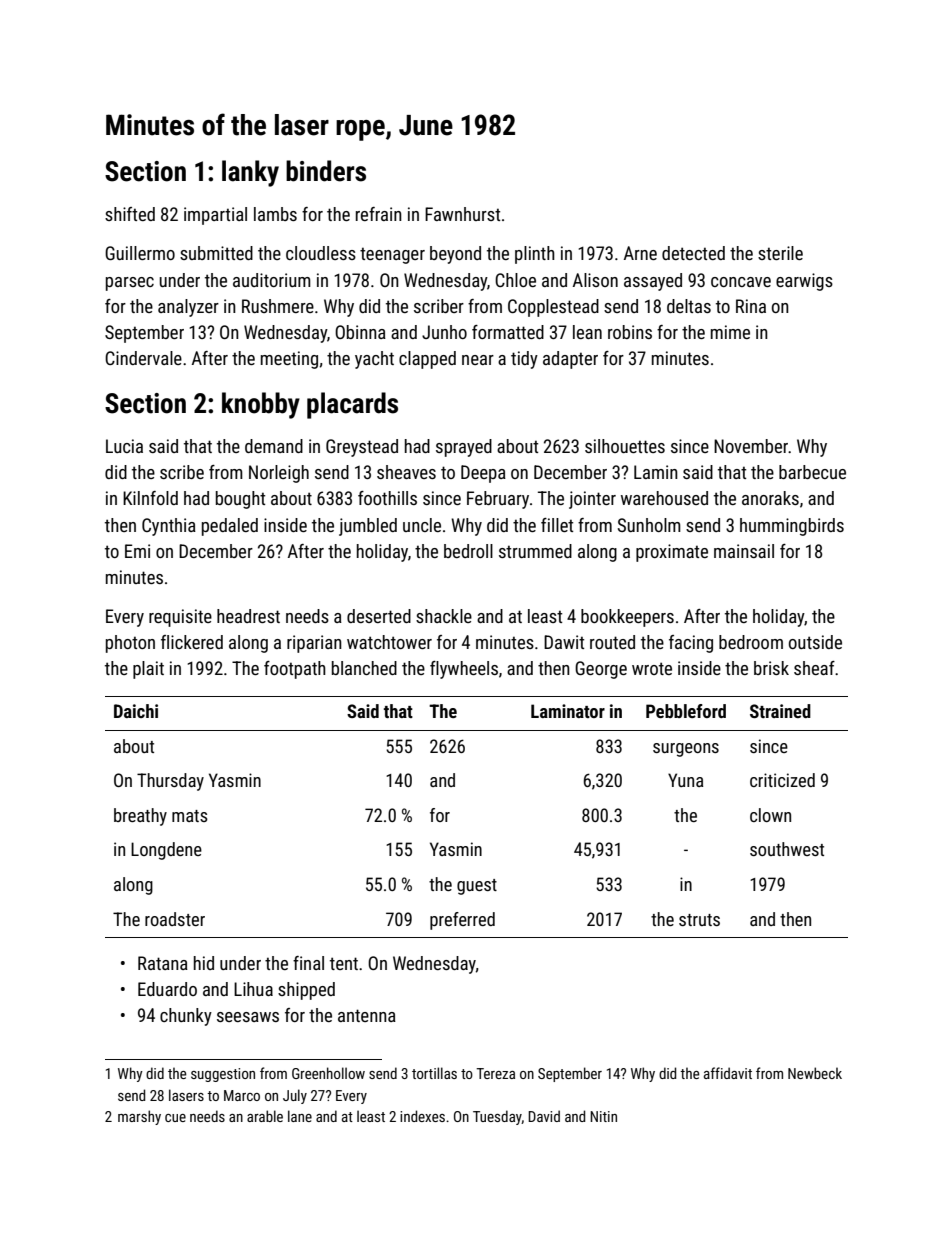 This page has height=1233, width=952. Describe the element at coordinates (240, 500) in the page. I see `bought` at that location.
